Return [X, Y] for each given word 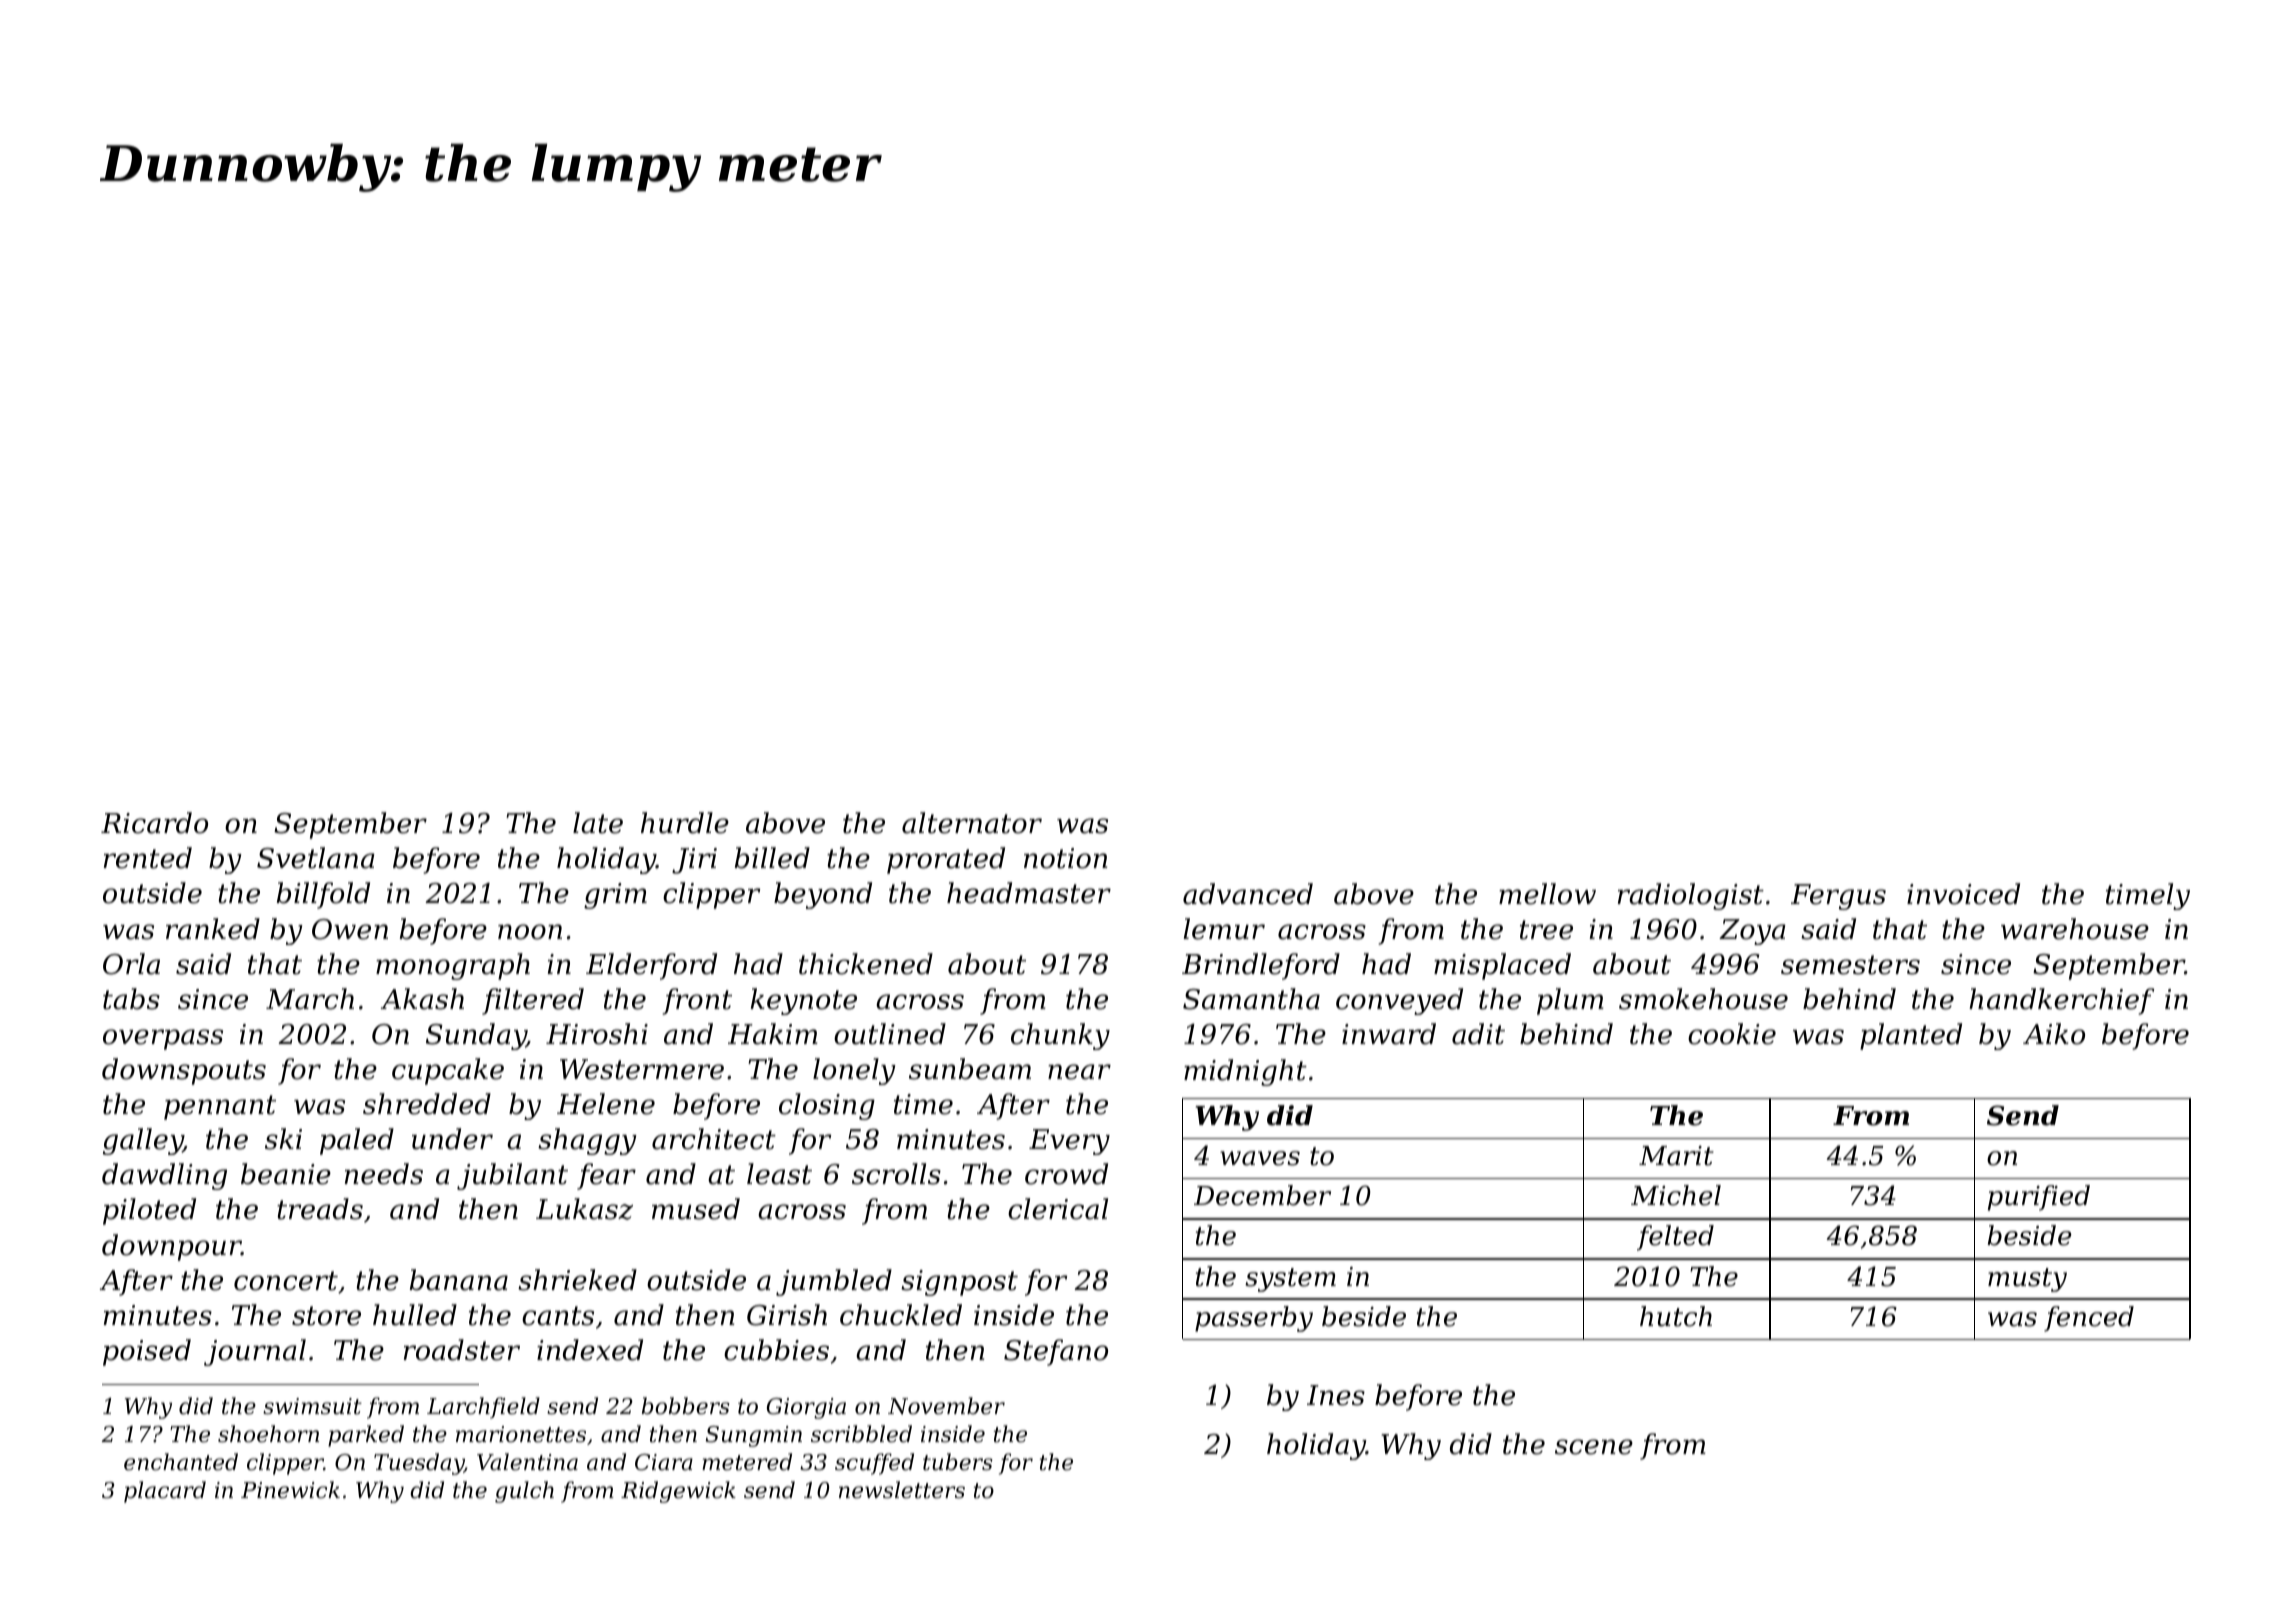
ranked [213, 929]
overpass [163, 1039]
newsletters [902, 1490]
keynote [803, 1001]
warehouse [2075, 929]
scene [1594, 1447]
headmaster [1029, 893]
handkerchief [2061, 1001]
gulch [524, 1492]
